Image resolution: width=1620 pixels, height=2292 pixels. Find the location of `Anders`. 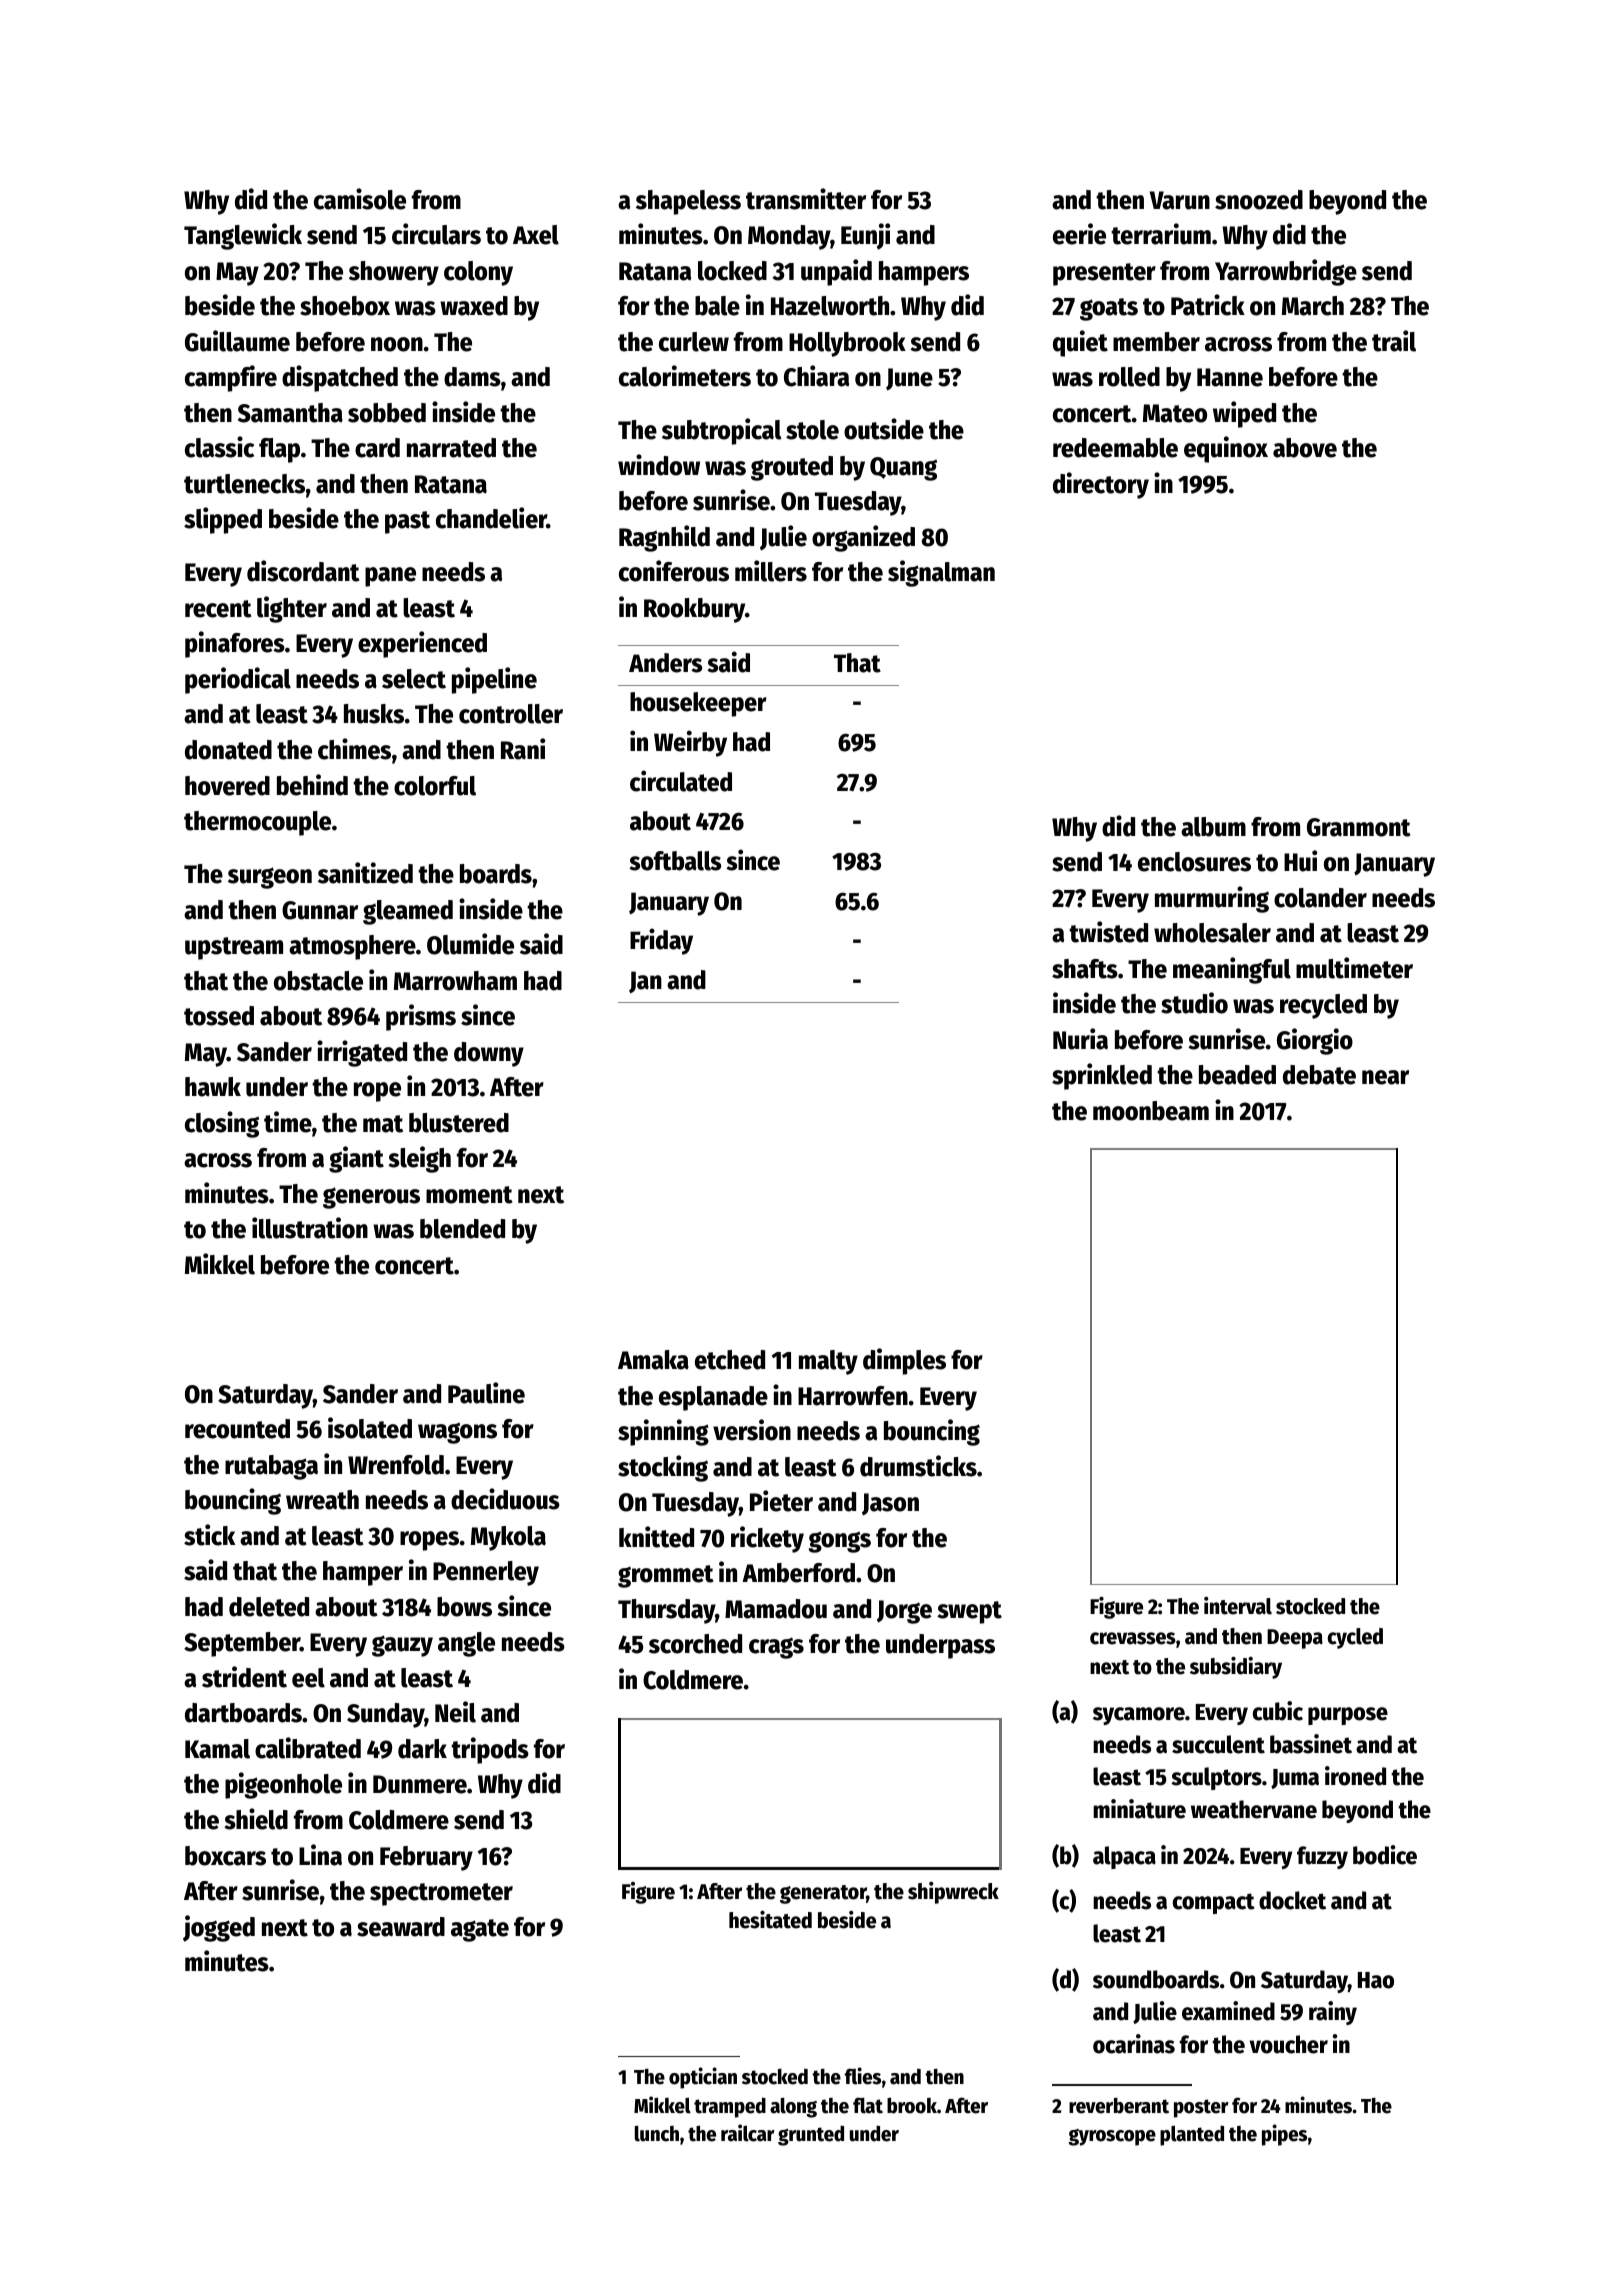

Anders is located at coordinates (665, 663).
